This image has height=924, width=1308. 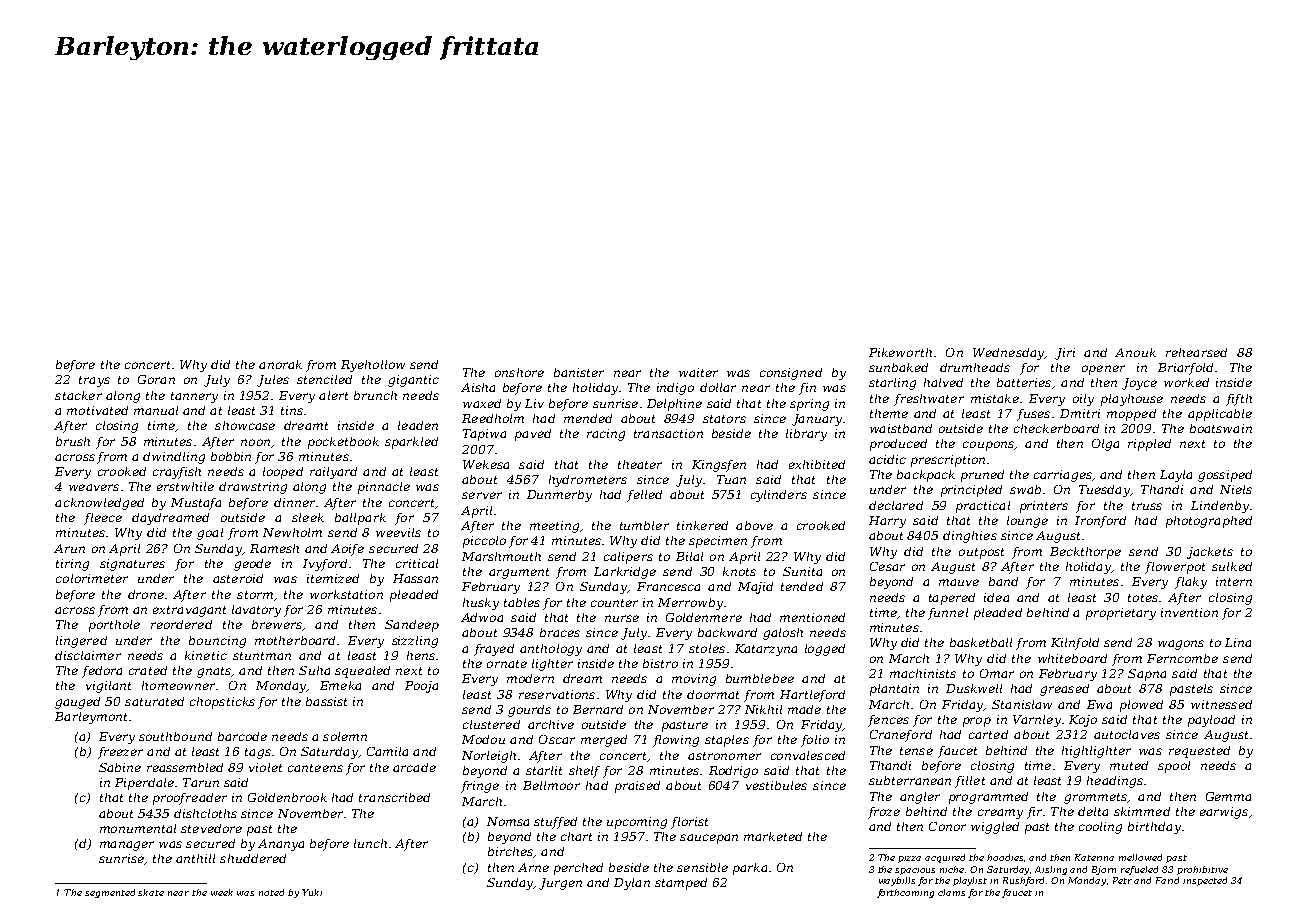 I want to click on segmented, so click(x=110, y=893).
